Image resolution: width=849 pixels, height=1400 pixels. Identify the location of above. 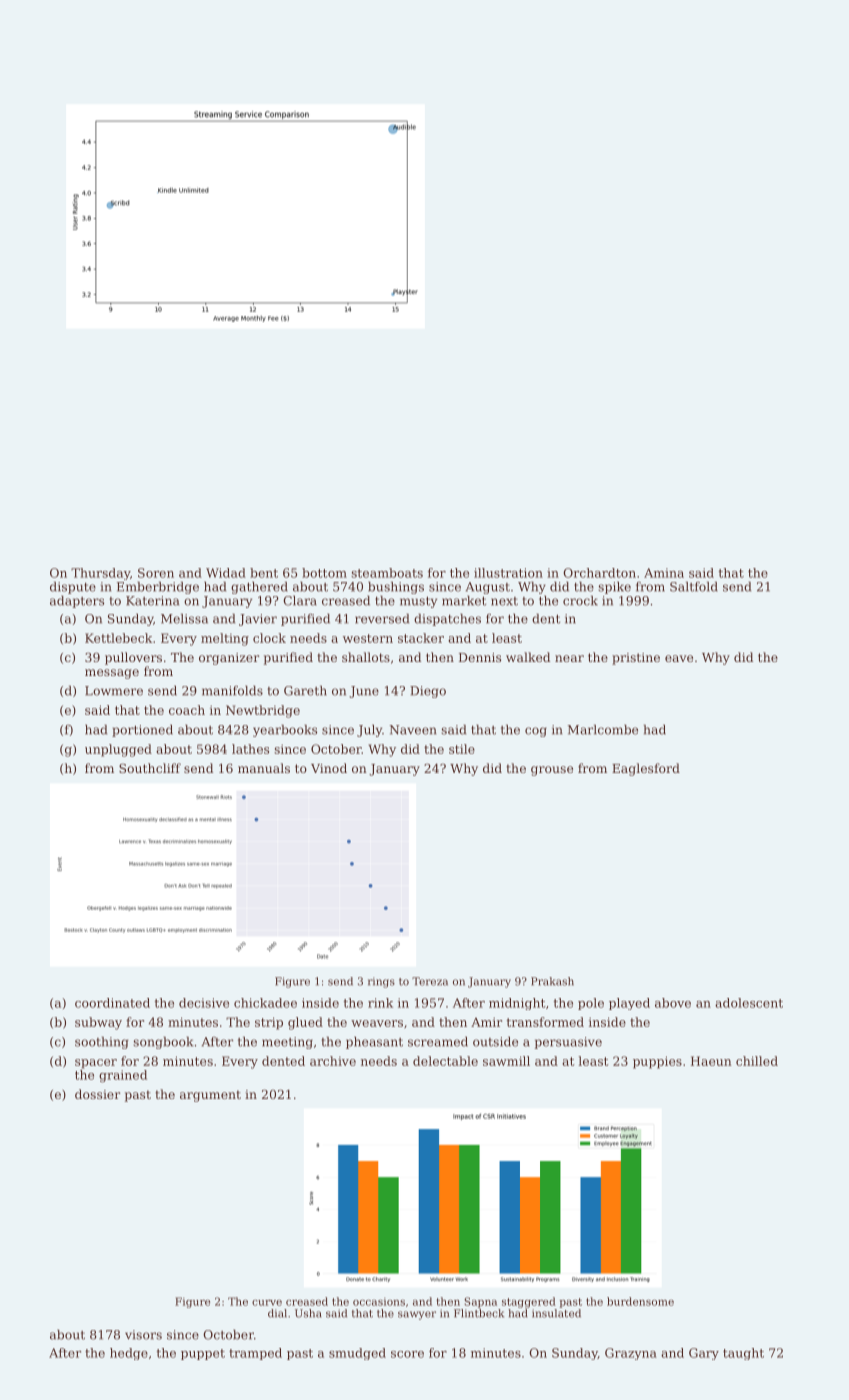
(673, 1003).
